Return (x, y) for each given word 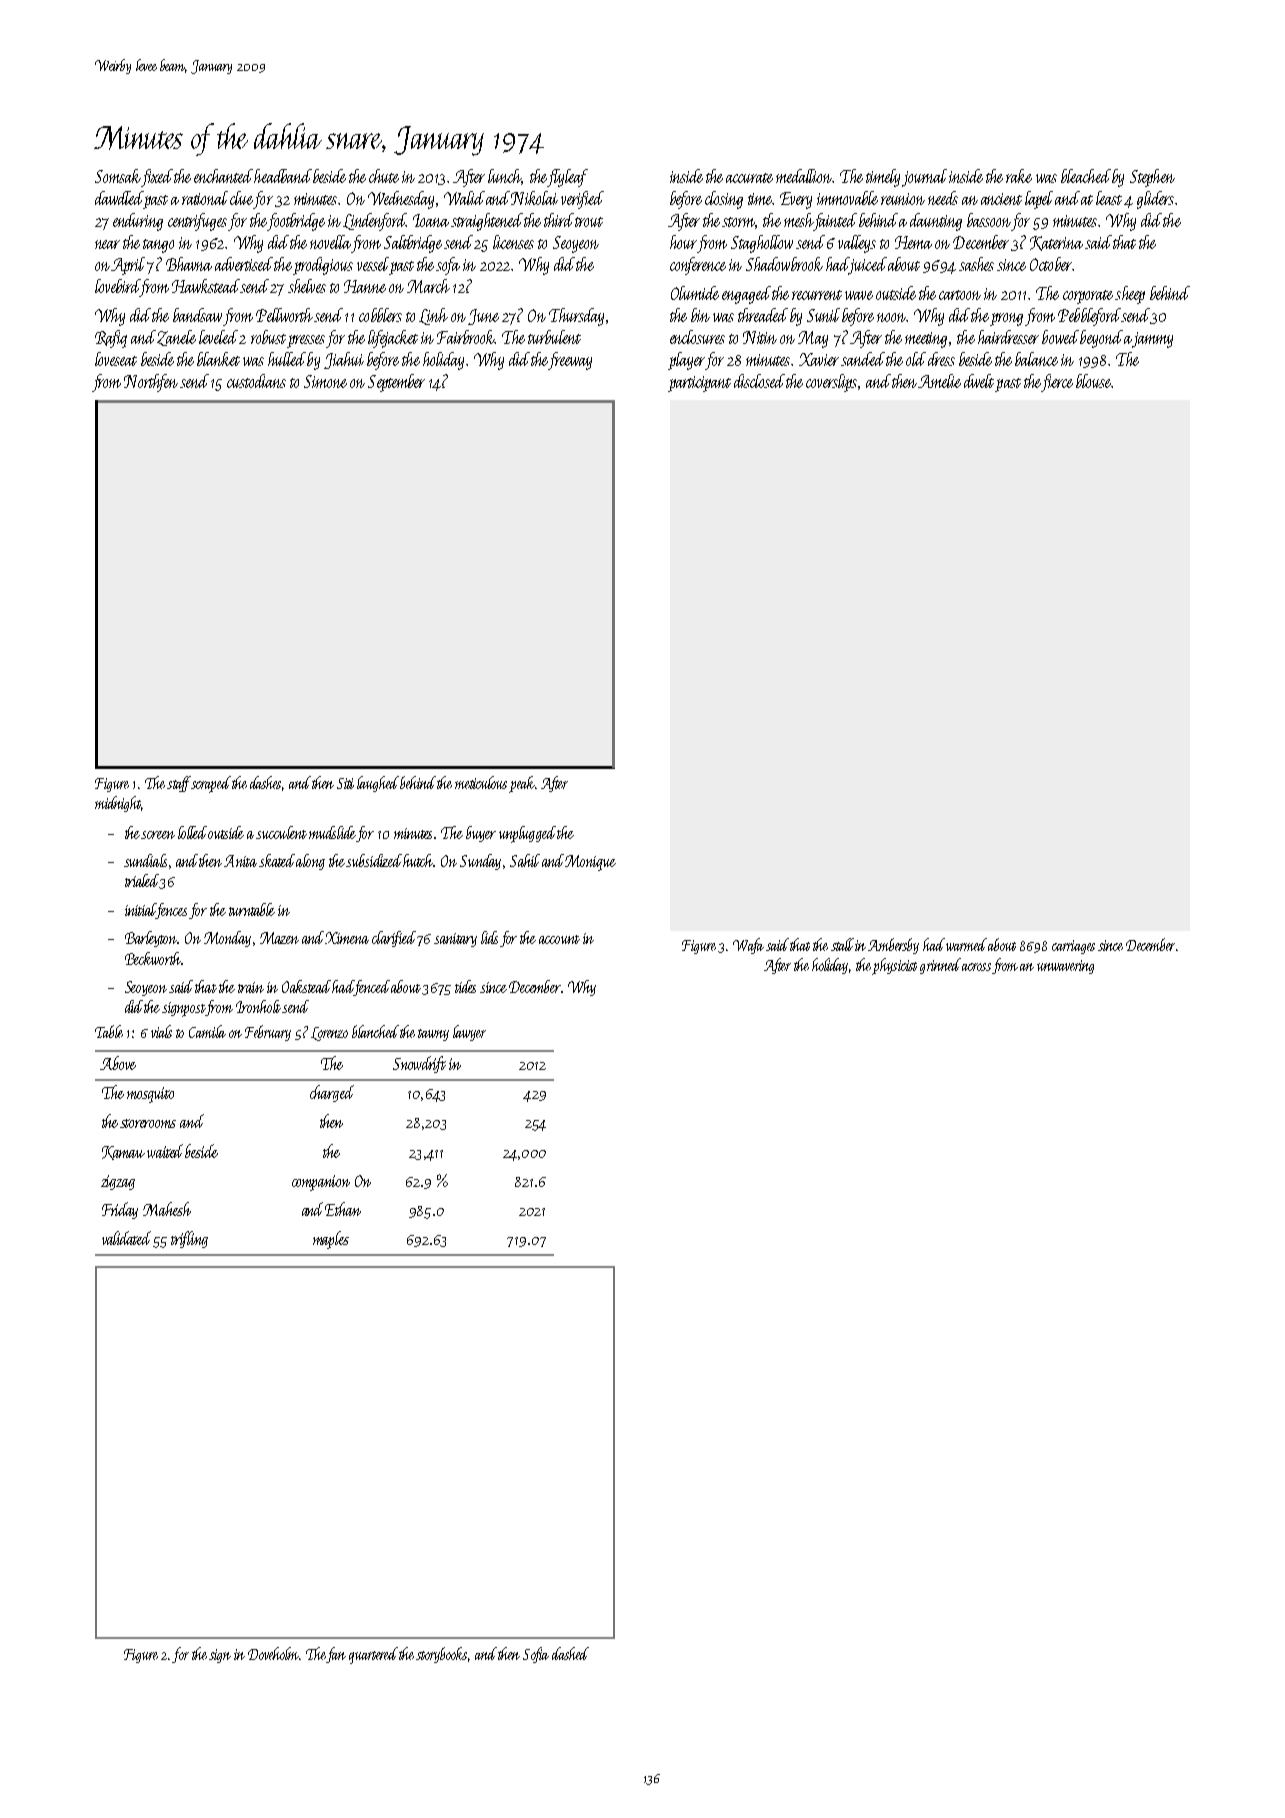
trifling (189, 1239)
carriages (1073, 947)
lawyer (469, 1033)
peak (522, 784)
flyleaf (567, 178)
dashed (570, 1653)
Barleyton (151, 939)
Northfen (151, 383)
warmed (966, 944)
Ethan (343, 1209)
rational (205, 198)
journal (924, 178)
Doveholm (274, 1653)
